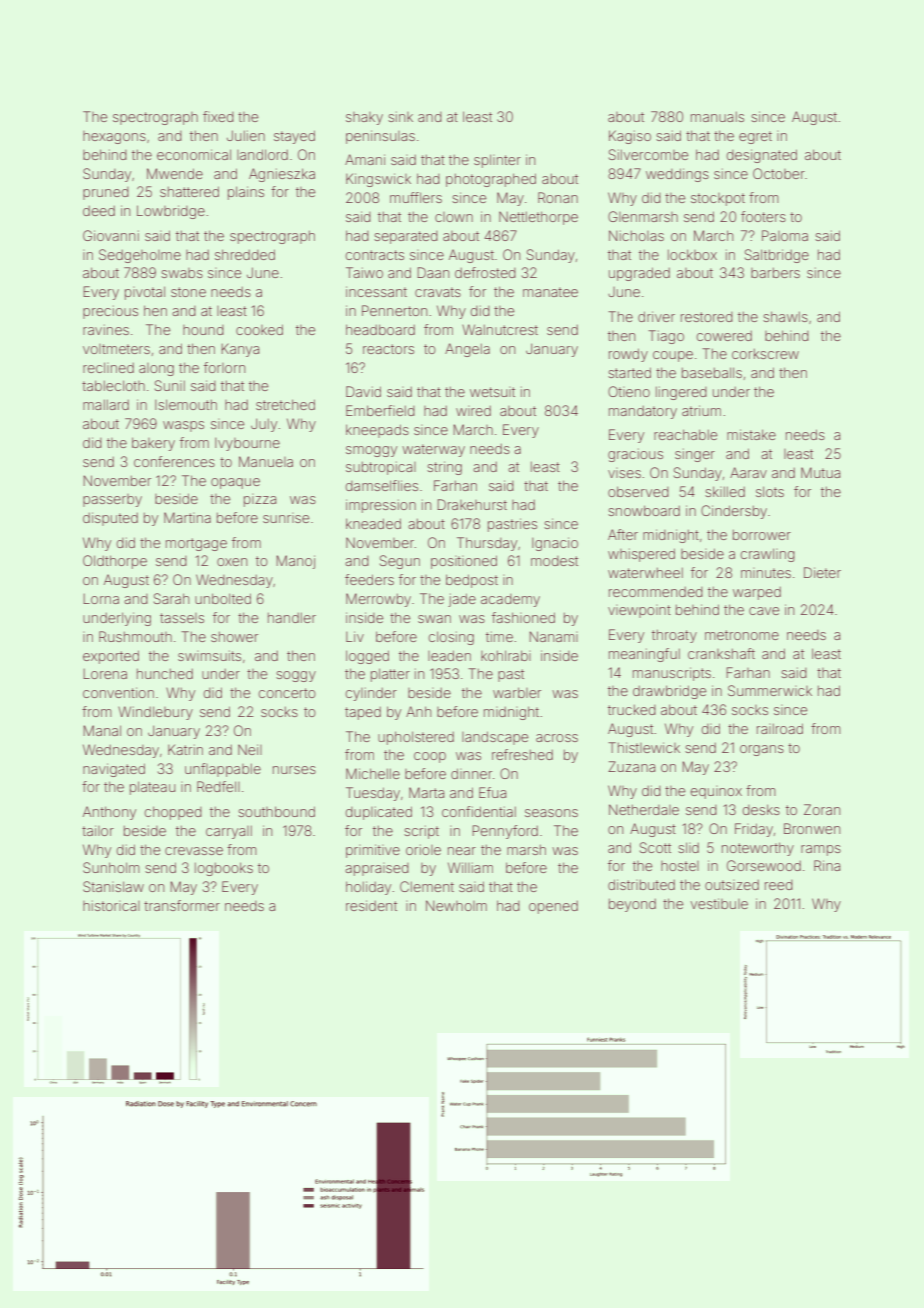 The width and height of the screenshot is (924, 1308). What do you see at coordinates (400, 562) in the screenshot?
I see `Segun` at bounding box center [400, 562].
